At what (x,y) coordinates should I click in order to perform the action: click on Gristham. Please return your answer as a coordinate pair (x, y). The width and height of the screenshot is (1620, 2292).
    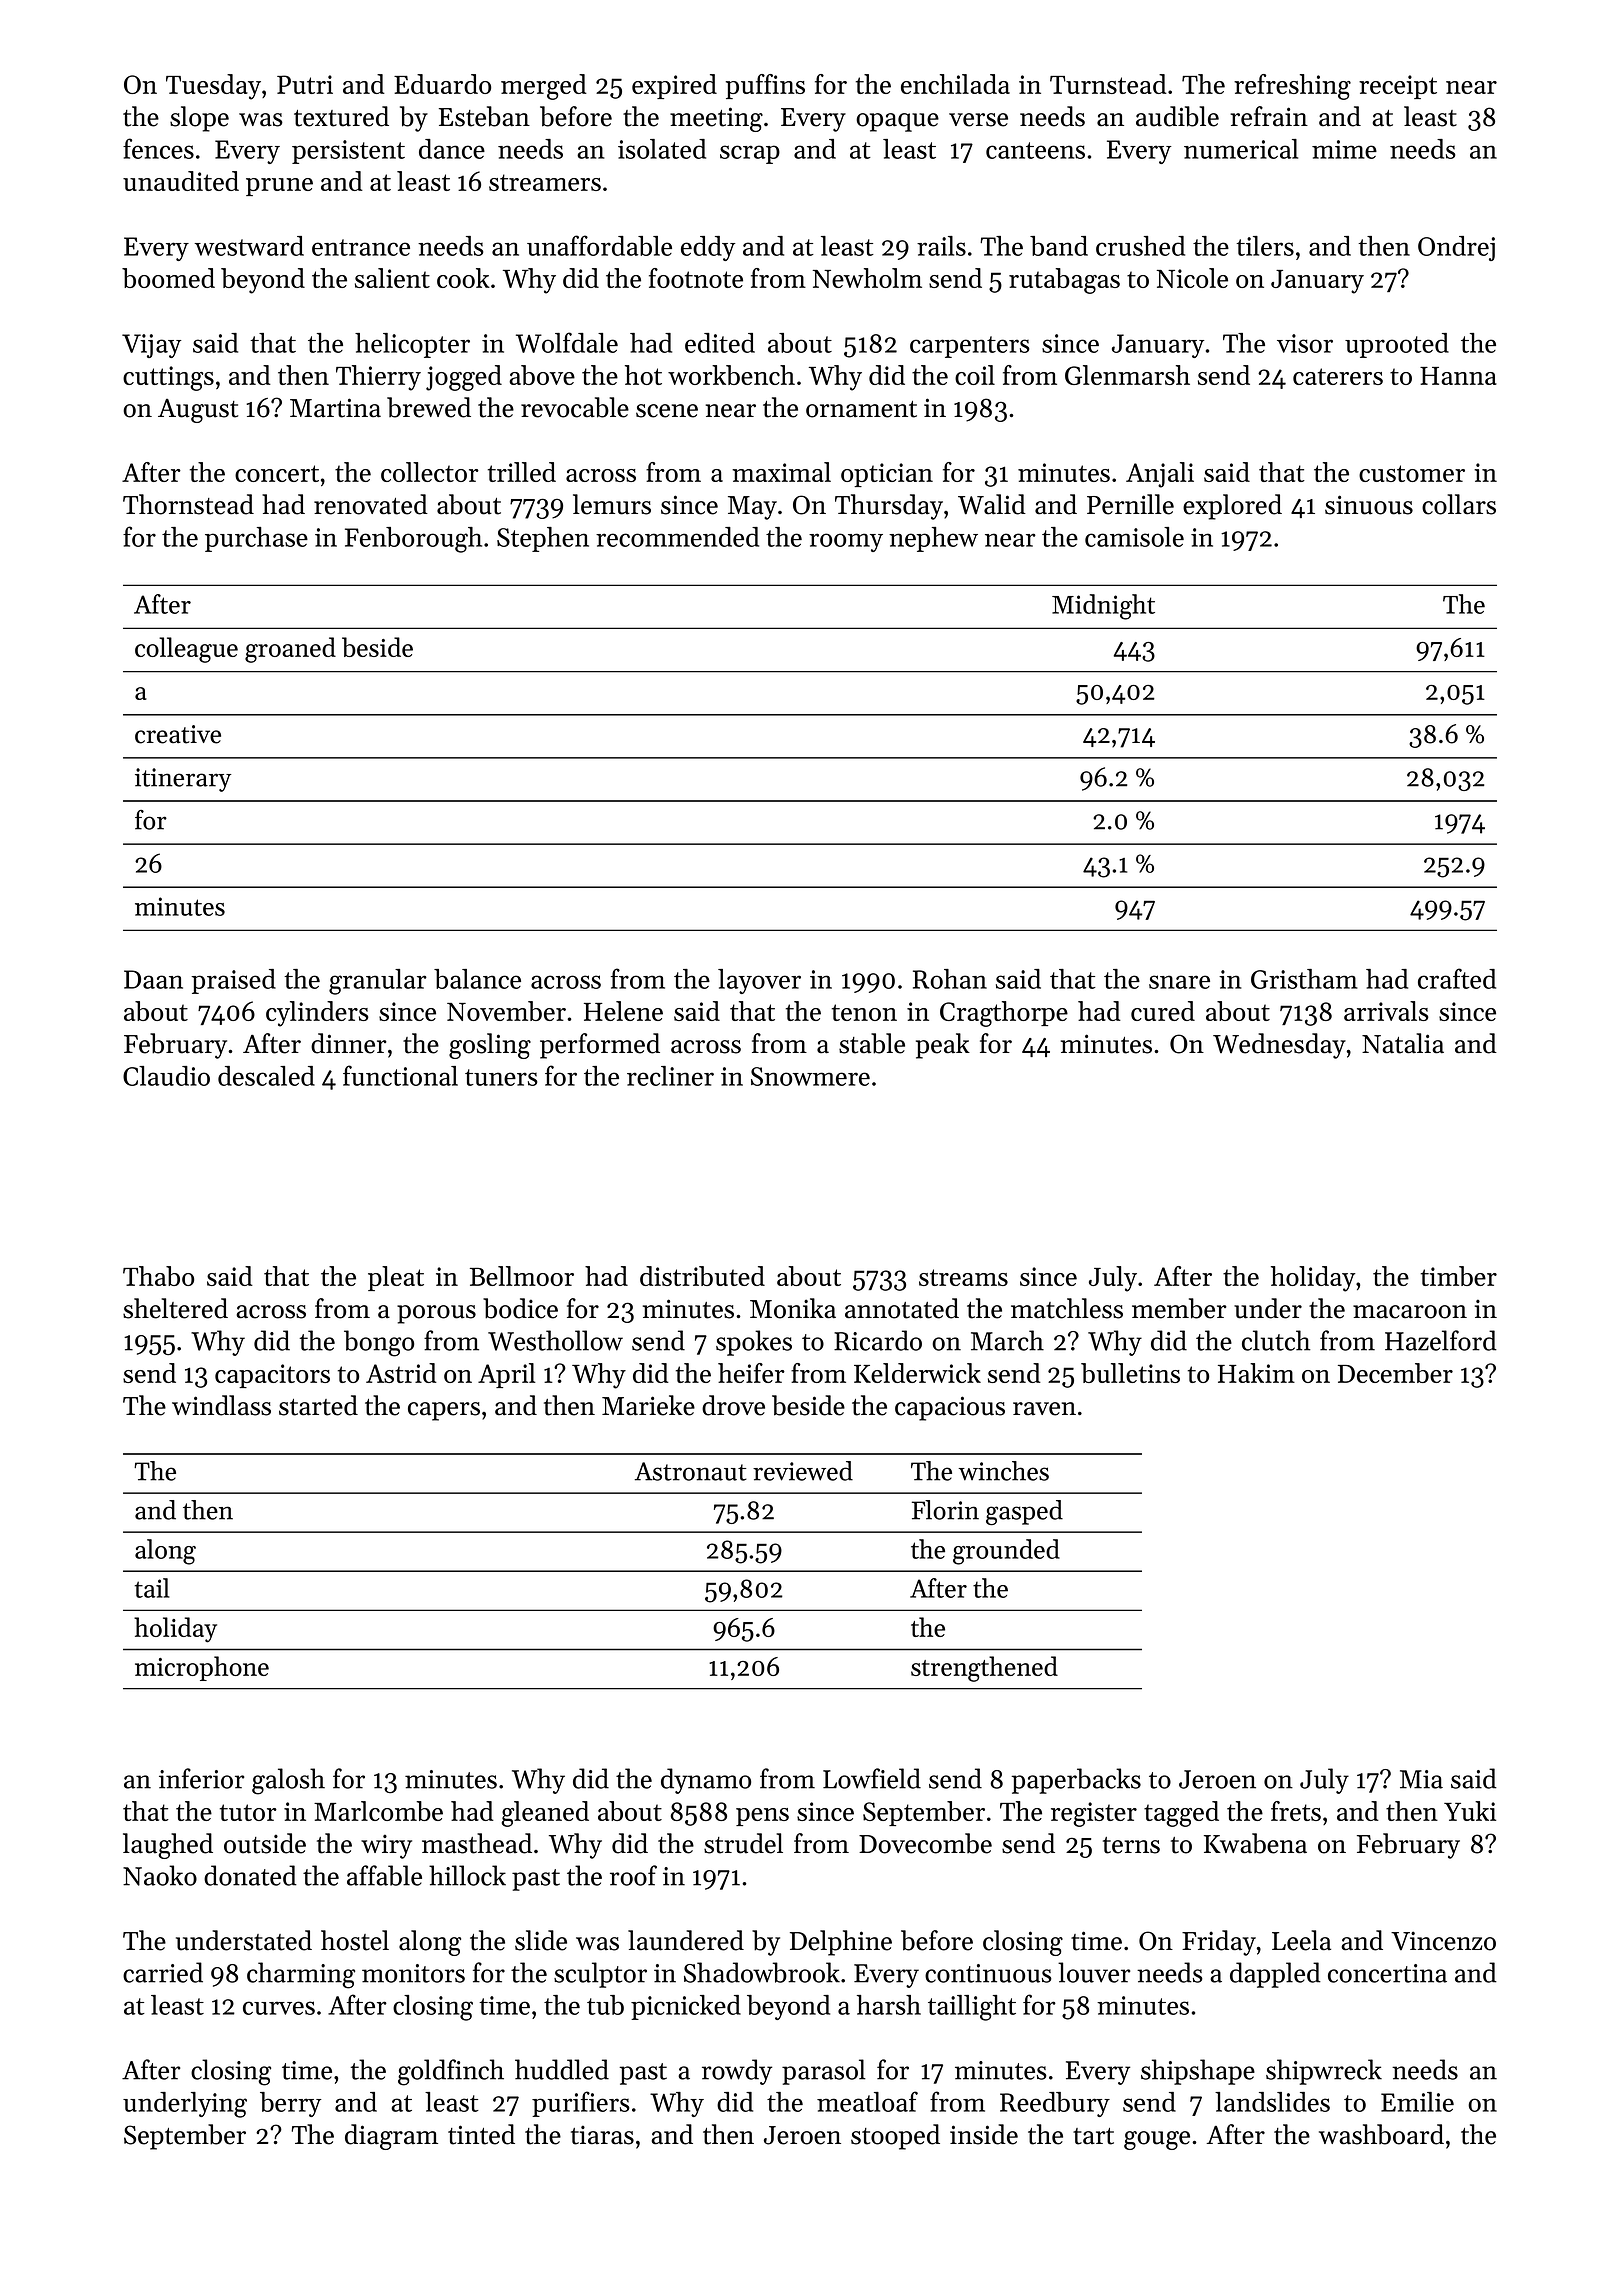
    Looking at the image, I should click on (1304, 979).
